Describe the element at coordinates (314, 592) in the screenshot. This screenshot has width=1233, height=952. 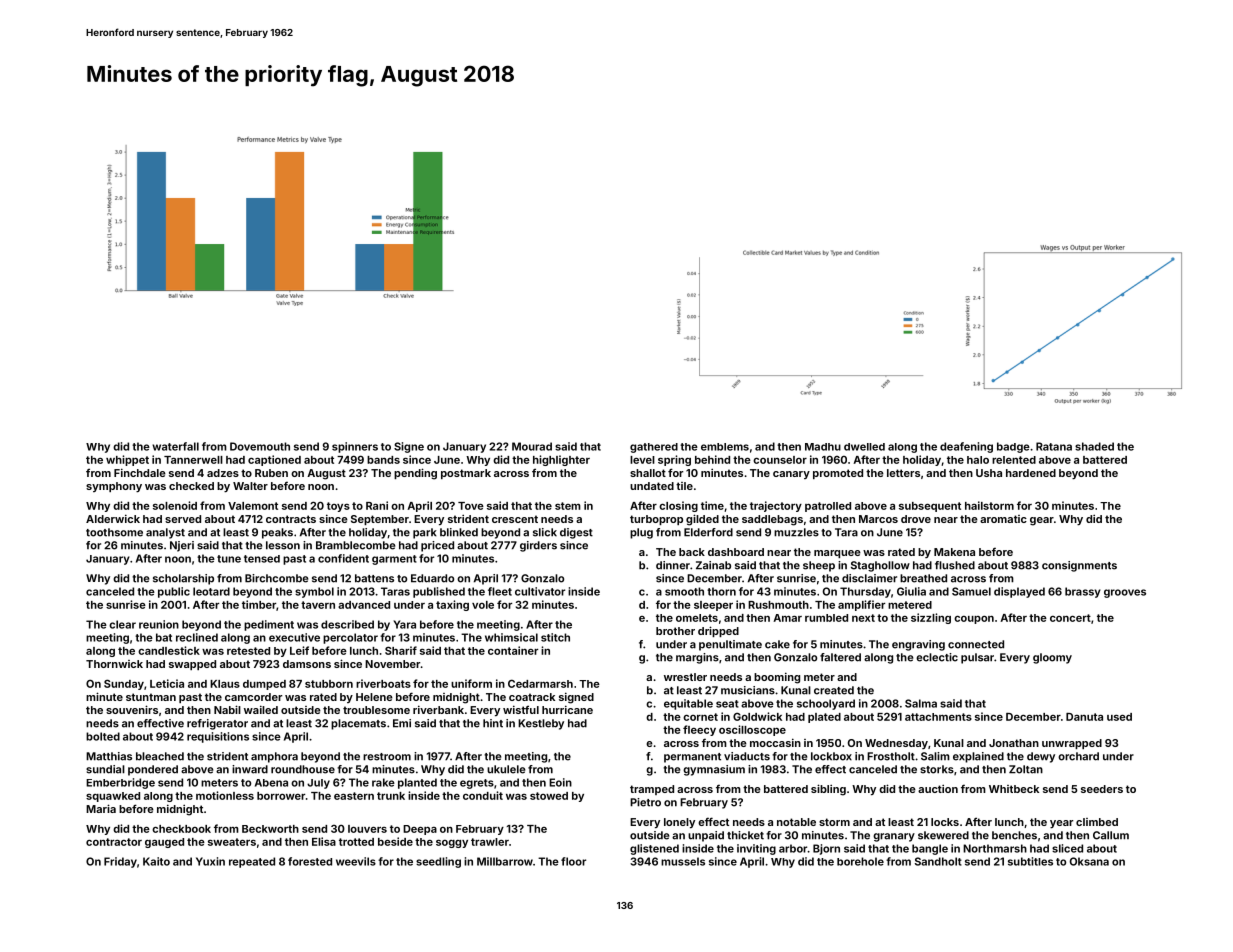
I see `symbol` at that location.
